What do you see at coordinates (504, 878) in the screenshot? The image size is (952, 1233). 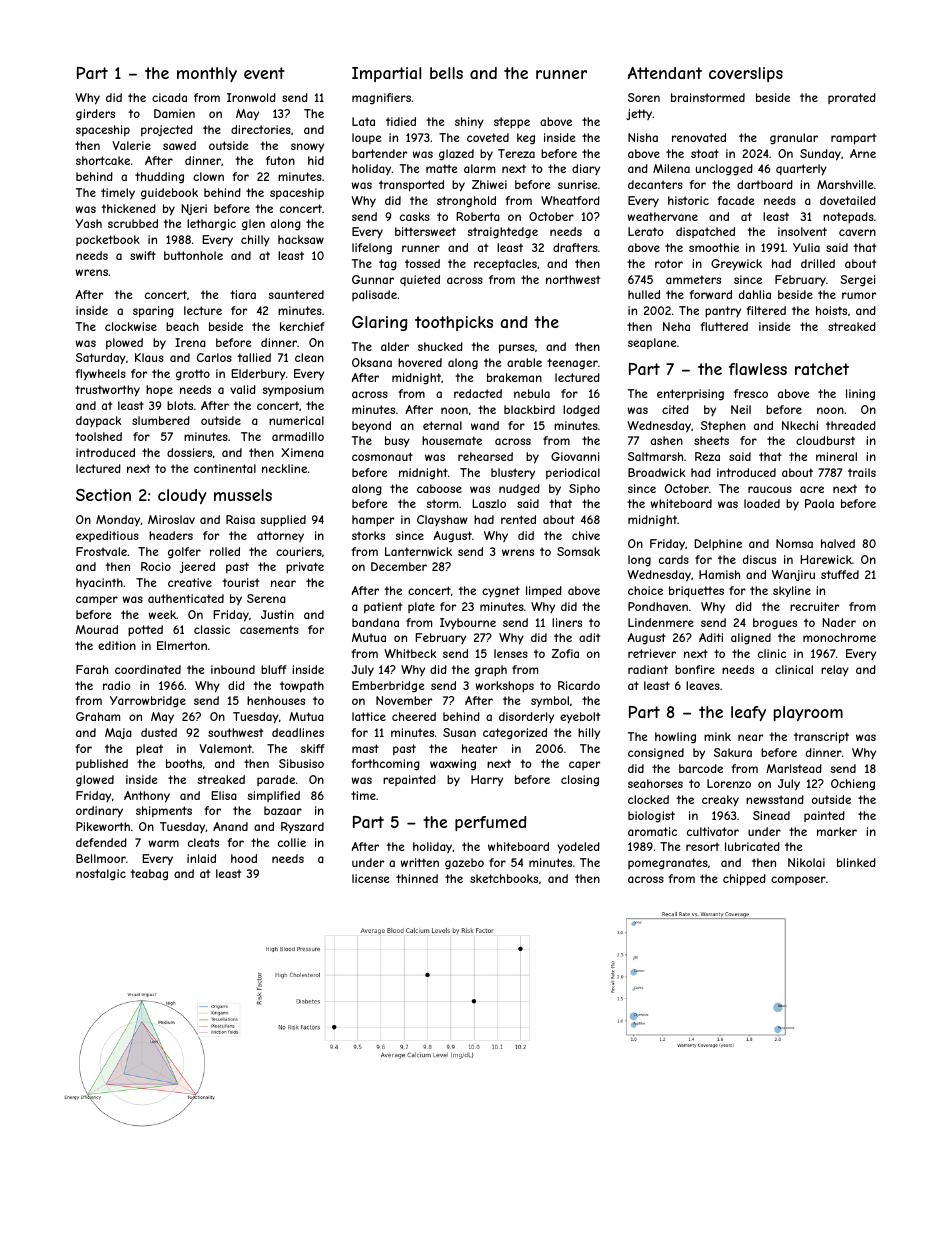 I see `sketchbooks` at bounding box center [504, 878].
